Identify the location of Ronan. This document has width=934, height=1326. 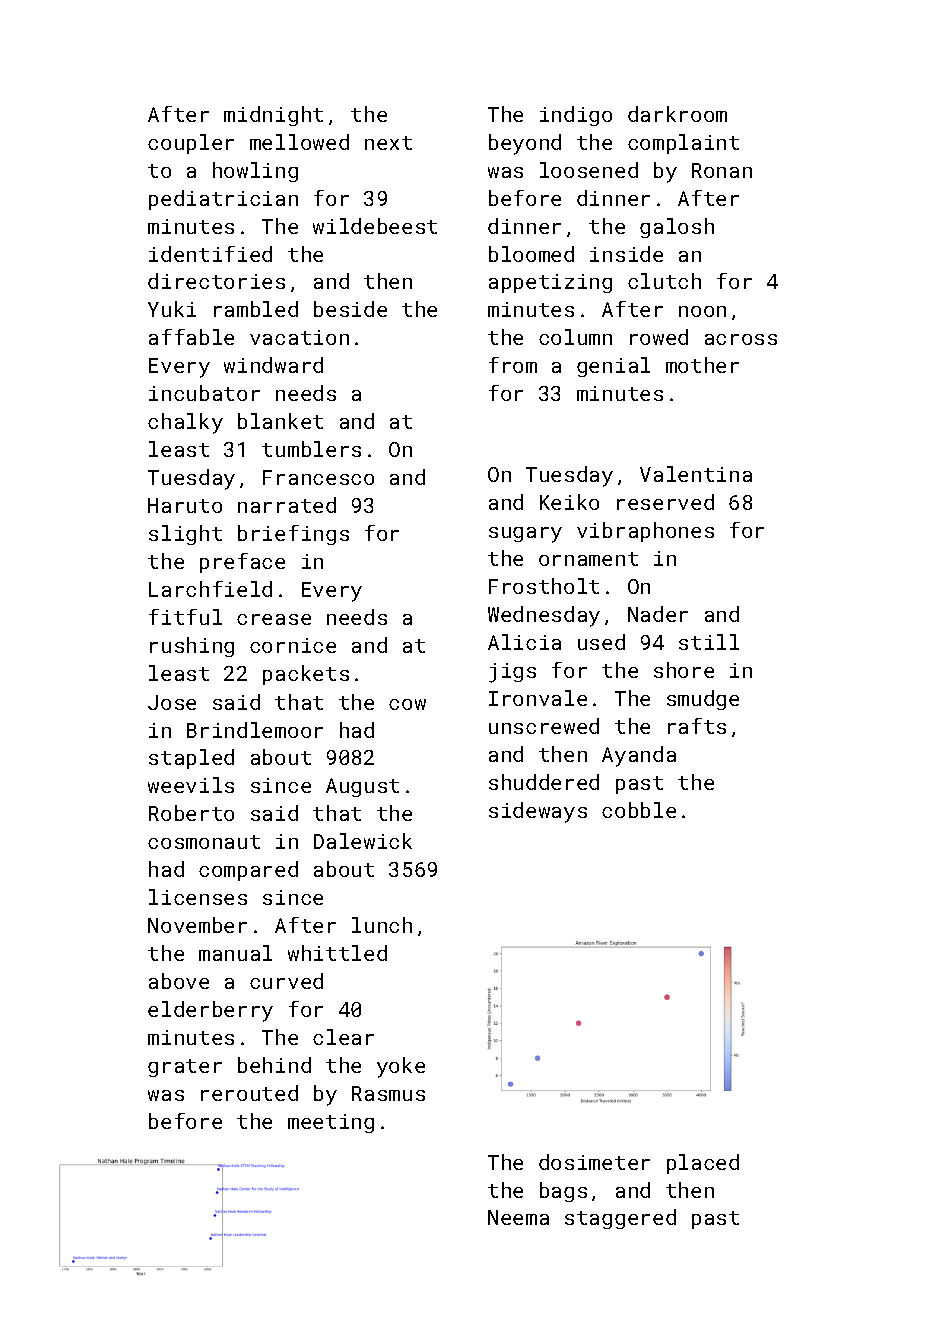
(722, 170).
